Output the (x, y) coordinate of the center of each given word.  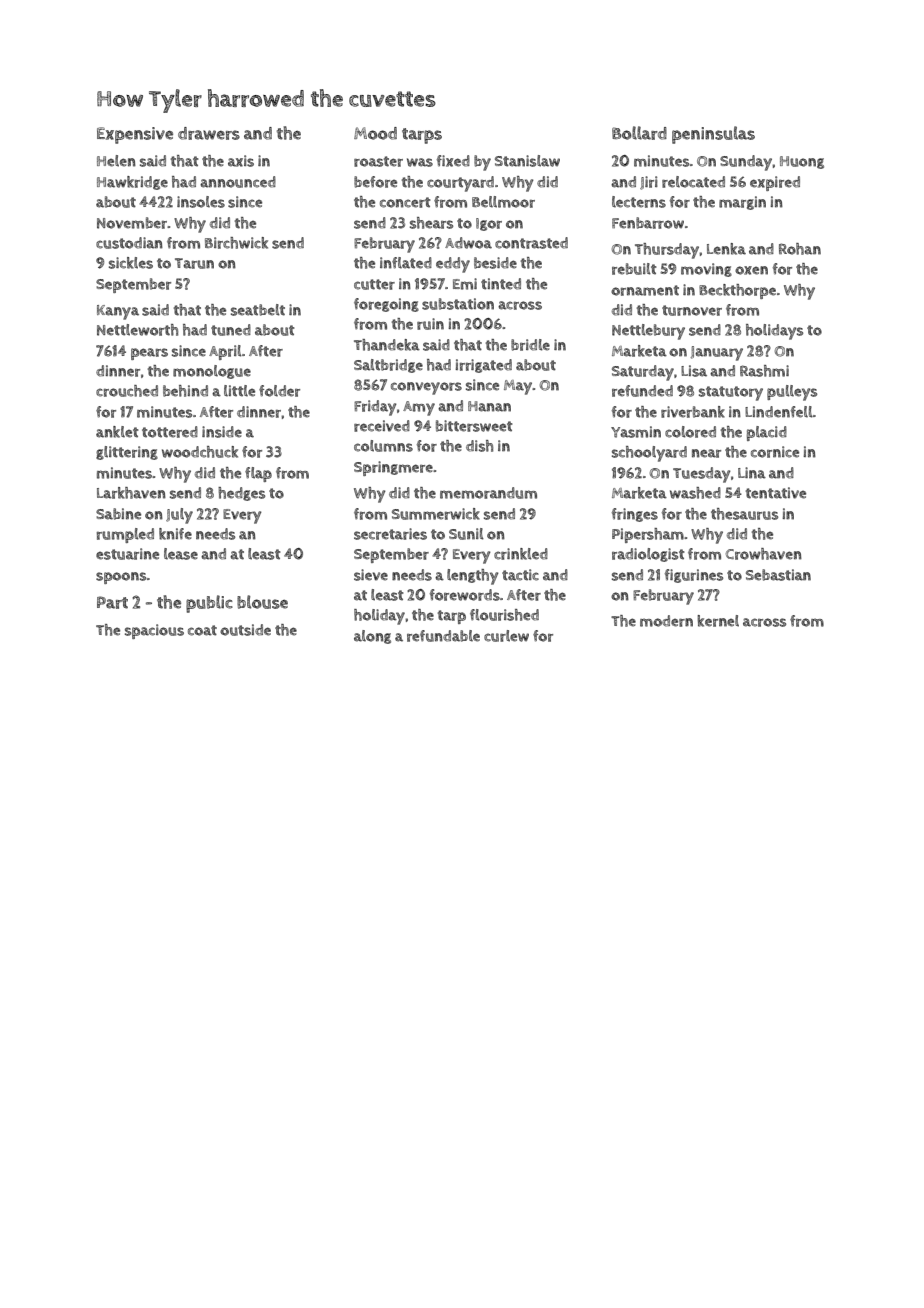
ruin (430, 324)
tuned (231, 330)
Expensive (135, 135)
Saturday (643, 373)
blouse (262, 602)
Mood (375, 133)
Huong (802, 162)
